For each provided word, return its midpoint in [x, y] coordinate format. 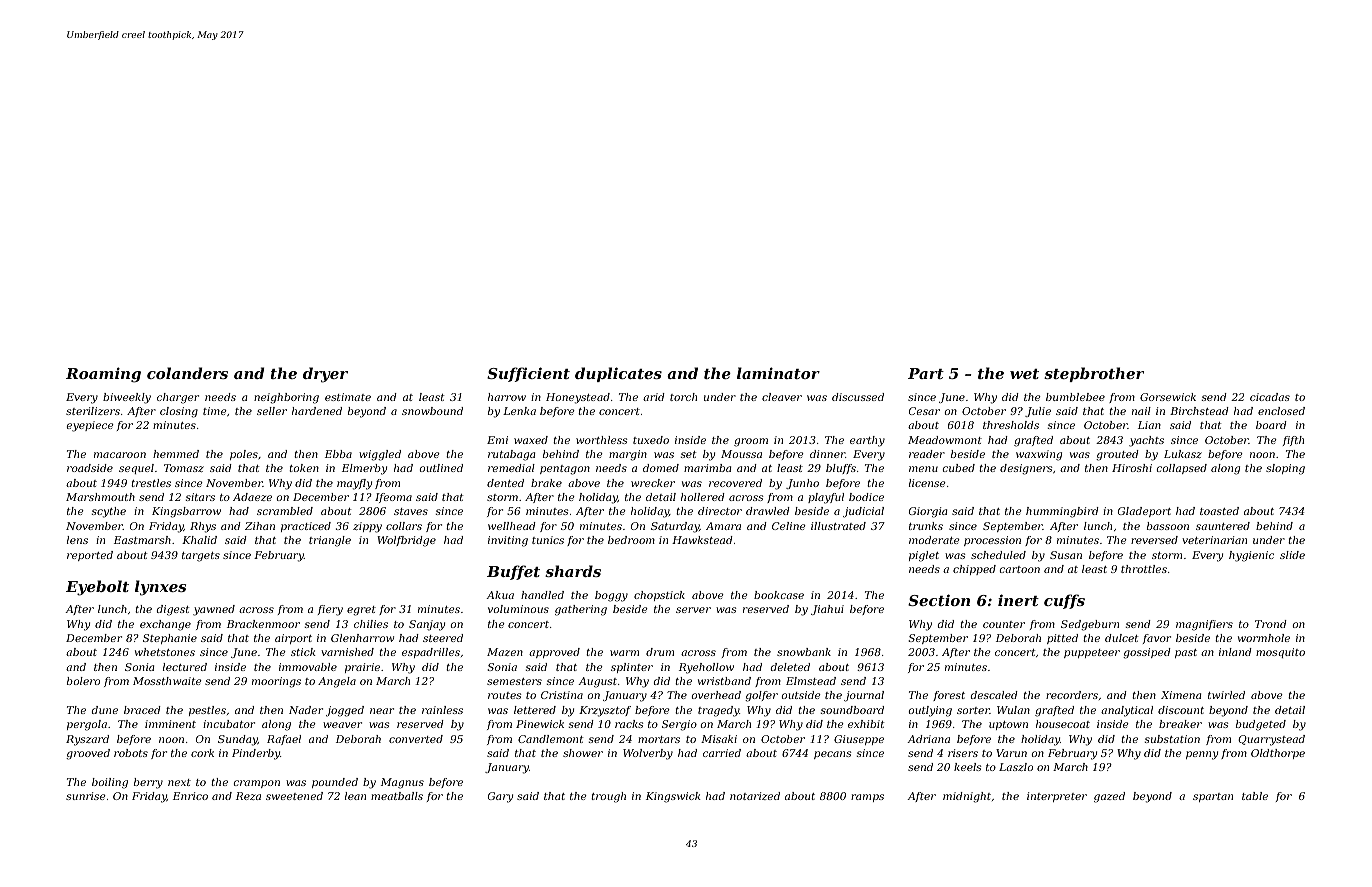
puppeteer [1092, 653]
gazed [1109, 797]
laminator [778, 373]
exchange [165, 625]
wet [1024, 374]
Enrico [190, 796]
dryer [325, 375]
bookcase [779, 595]
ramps [867, 798]
